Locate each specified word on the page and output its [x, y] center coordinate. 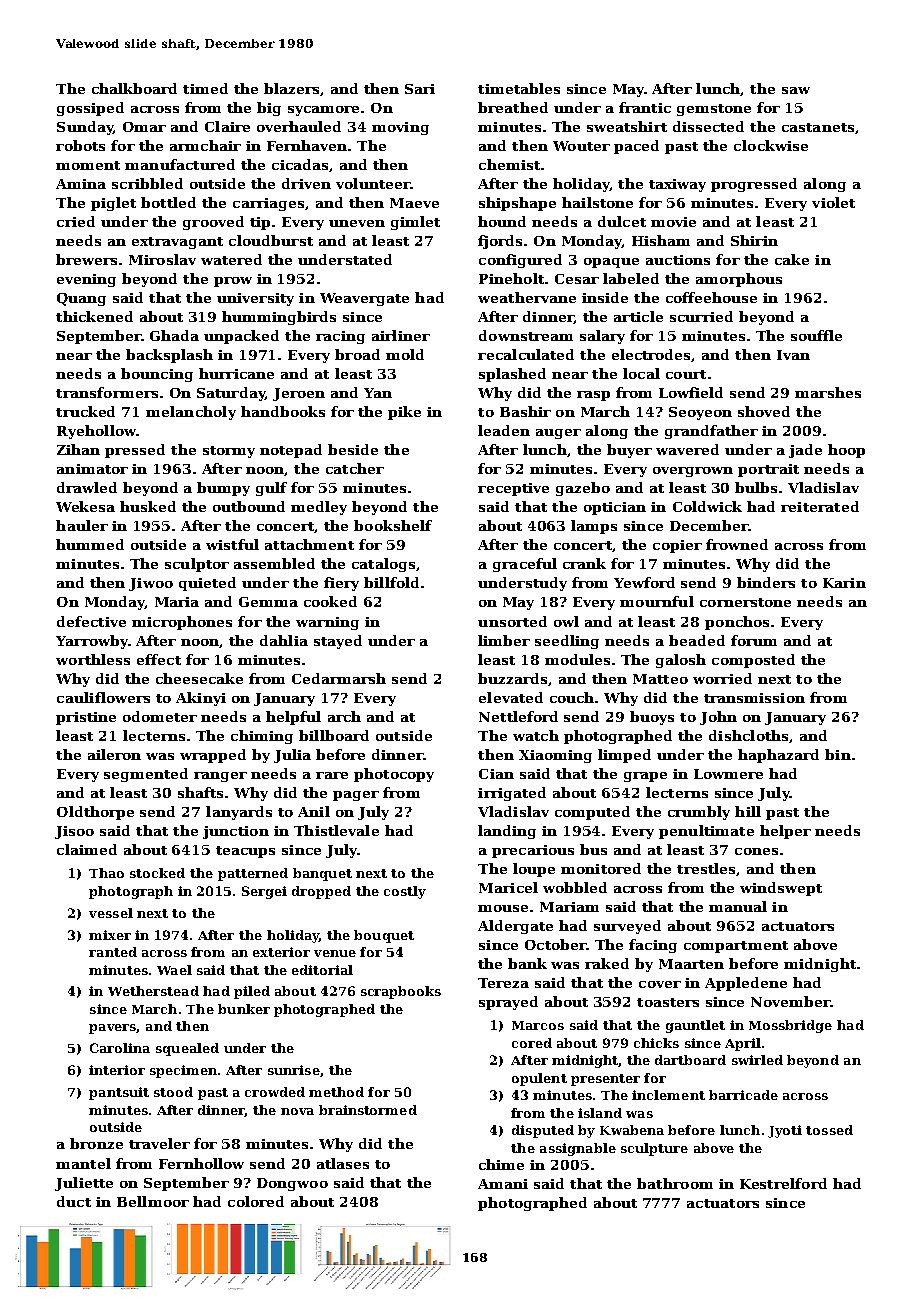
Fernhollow [201, 1163]
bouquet [384, 936]
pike [404, 413]
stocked [157, 873]
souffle [816, 335]
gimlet [415, 223]
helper [785, 832]
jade [805, 451]
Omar [144, 127]
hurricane [236, 373]
